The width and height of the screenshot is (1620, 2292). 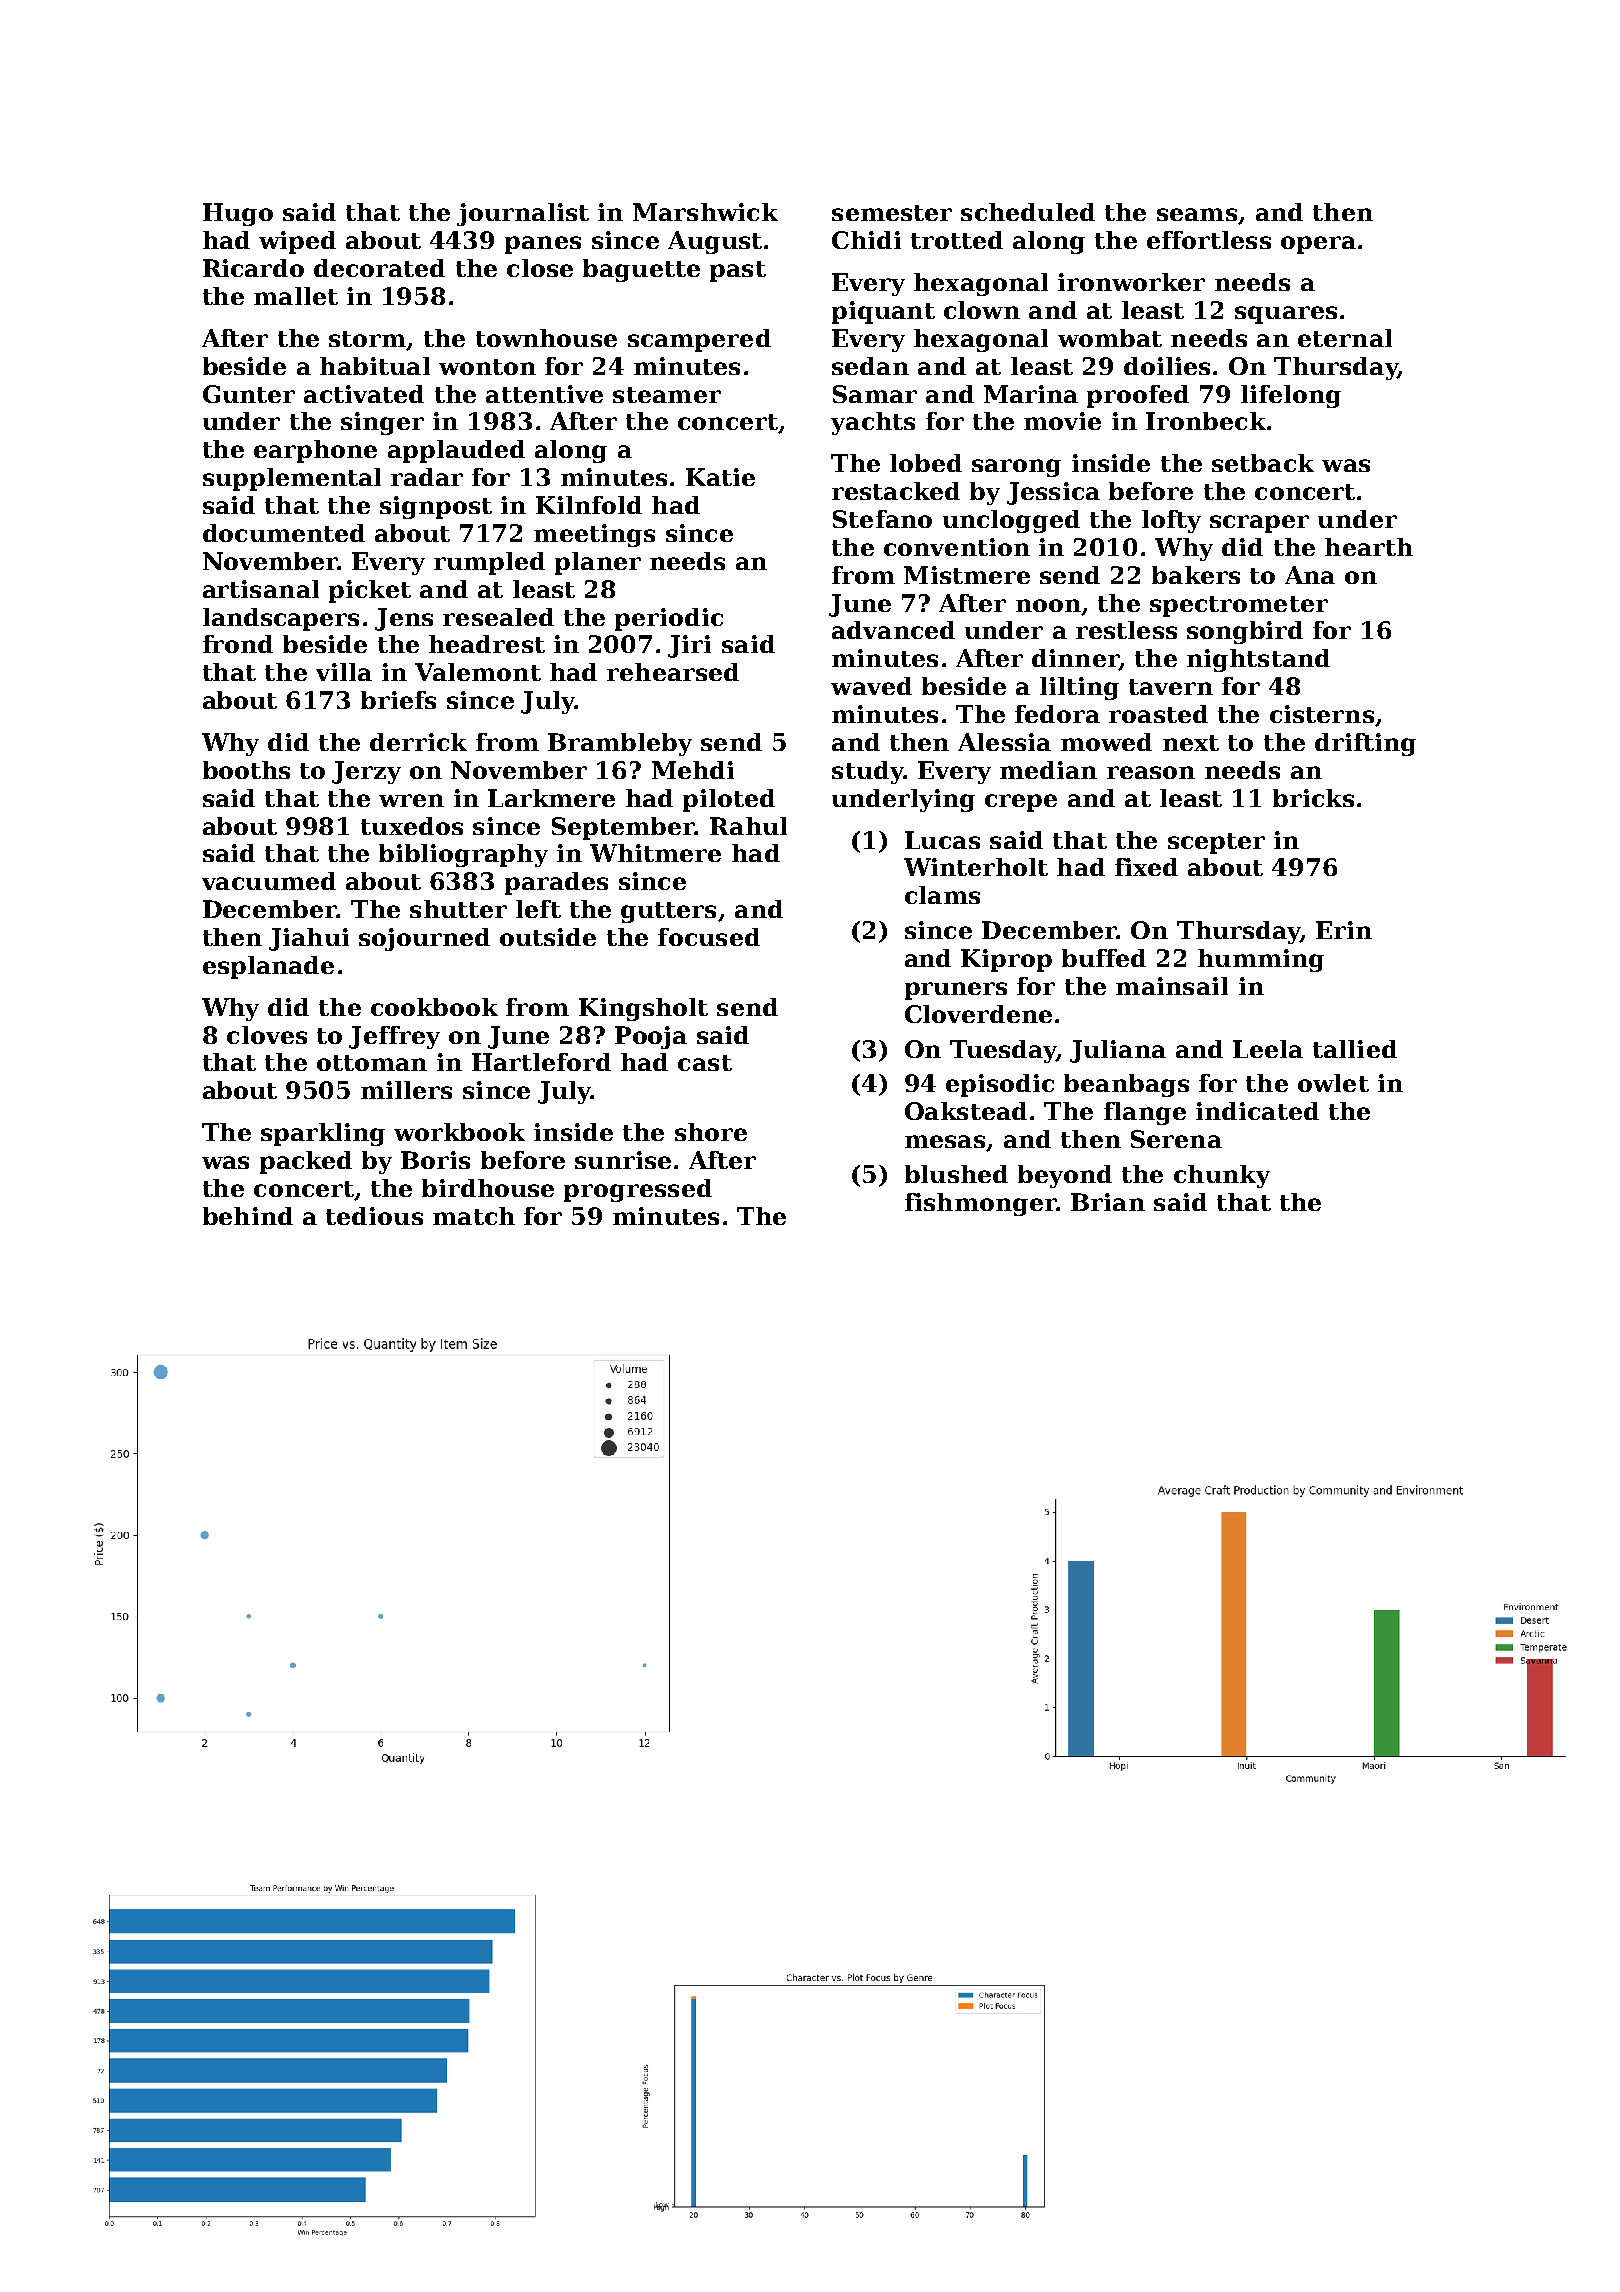 What do you see at coordinates (370, 591) in the screenshot?
I see `picket` at bounding box center [370, 591].
